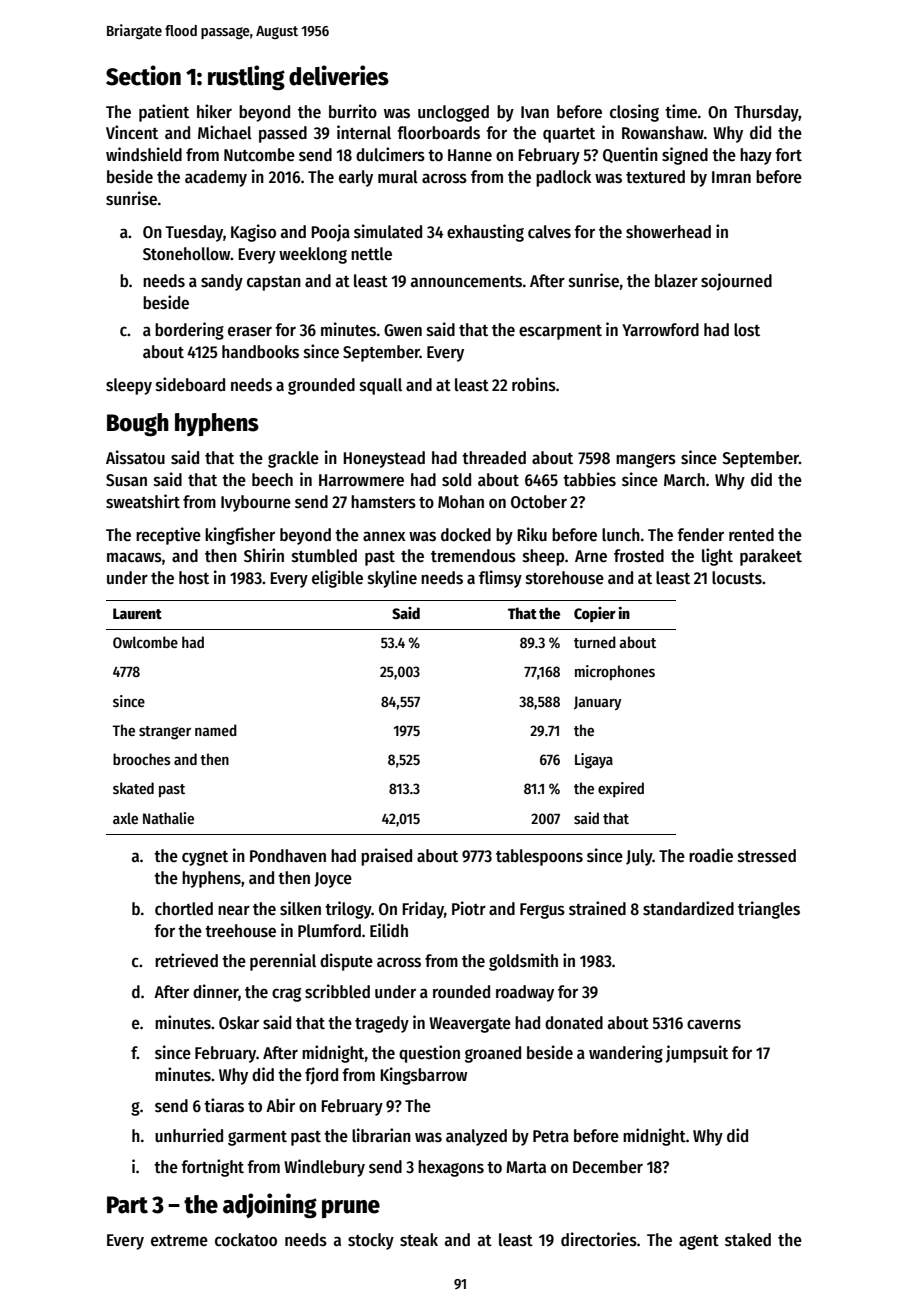  What do you see at coordinates (539, 857) in the document?
I see `tablespoons` at bounding box center [539, 857].
